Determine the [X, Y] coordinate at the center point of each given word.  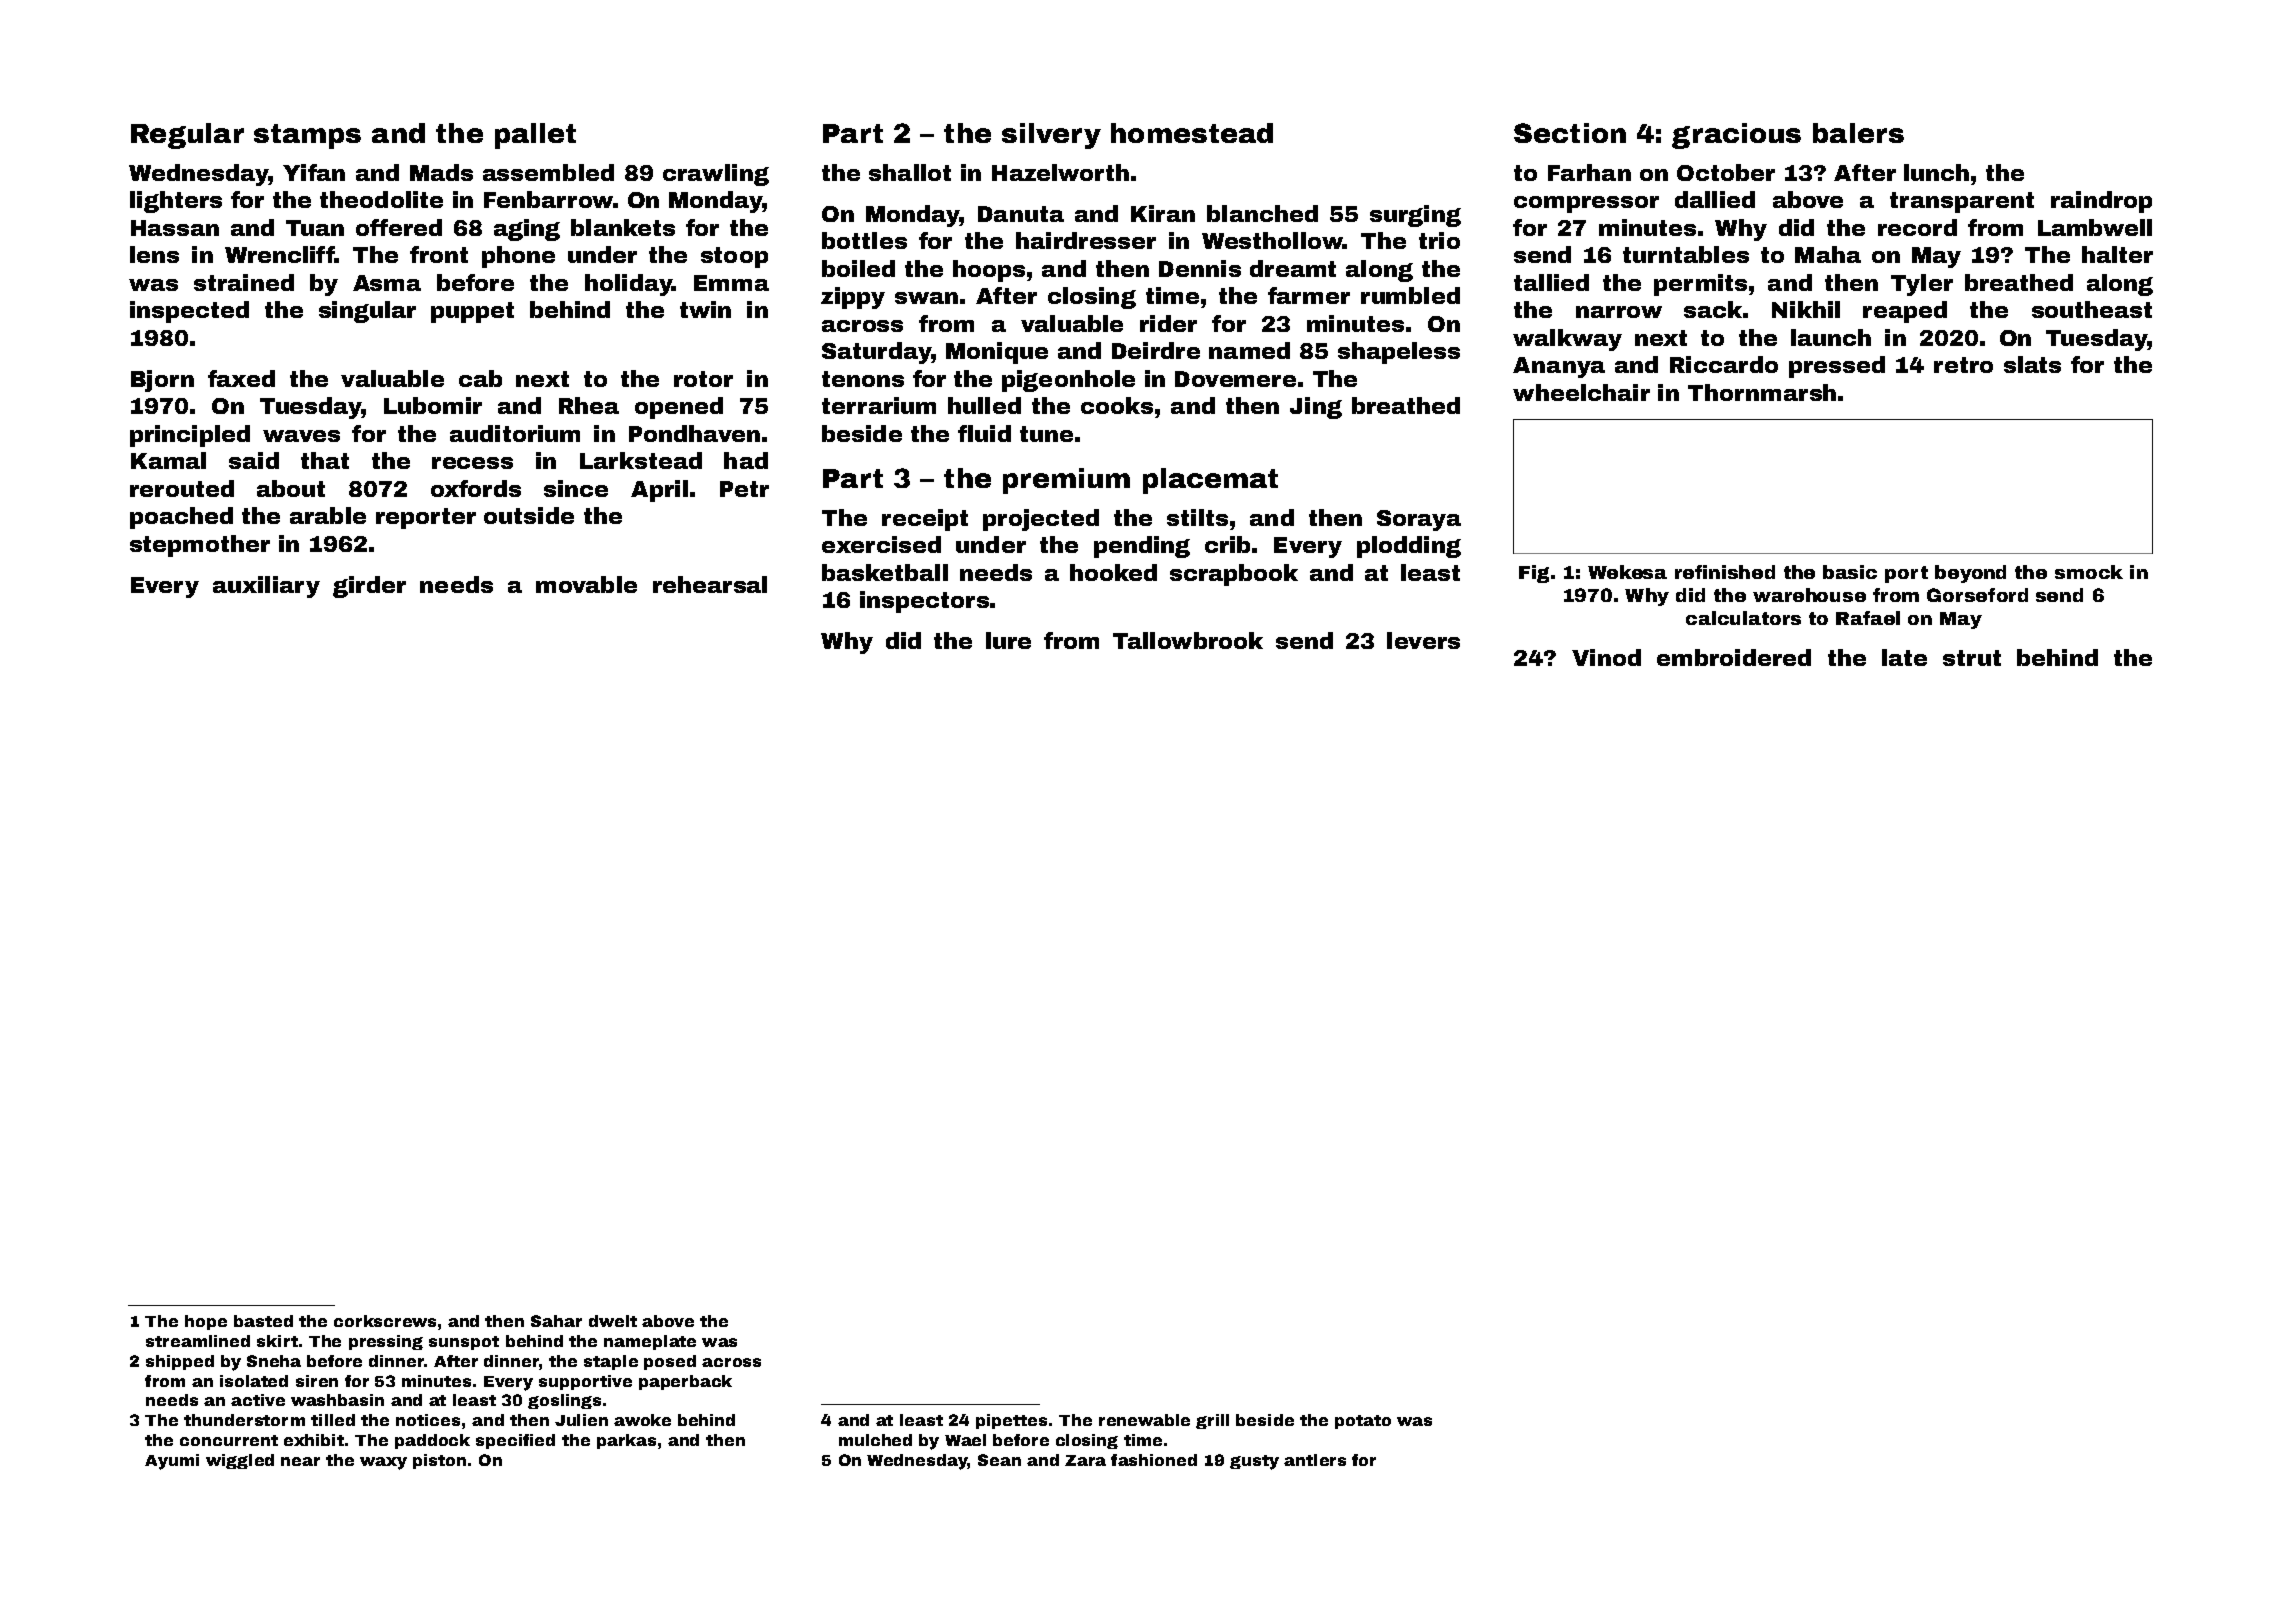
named [1249, 350]
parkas [626, 1441]
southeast [2092, 309]
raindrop [2101, 202]
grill [1212, 1421]
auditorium [515, 433]
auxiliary [266, 587]
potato [1363, 1422]
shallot [910, 172]
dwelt [613, 1321]
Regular [187, 136]
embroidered [1734, 657]
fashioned [1154, 1460]
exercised [881, 544]
